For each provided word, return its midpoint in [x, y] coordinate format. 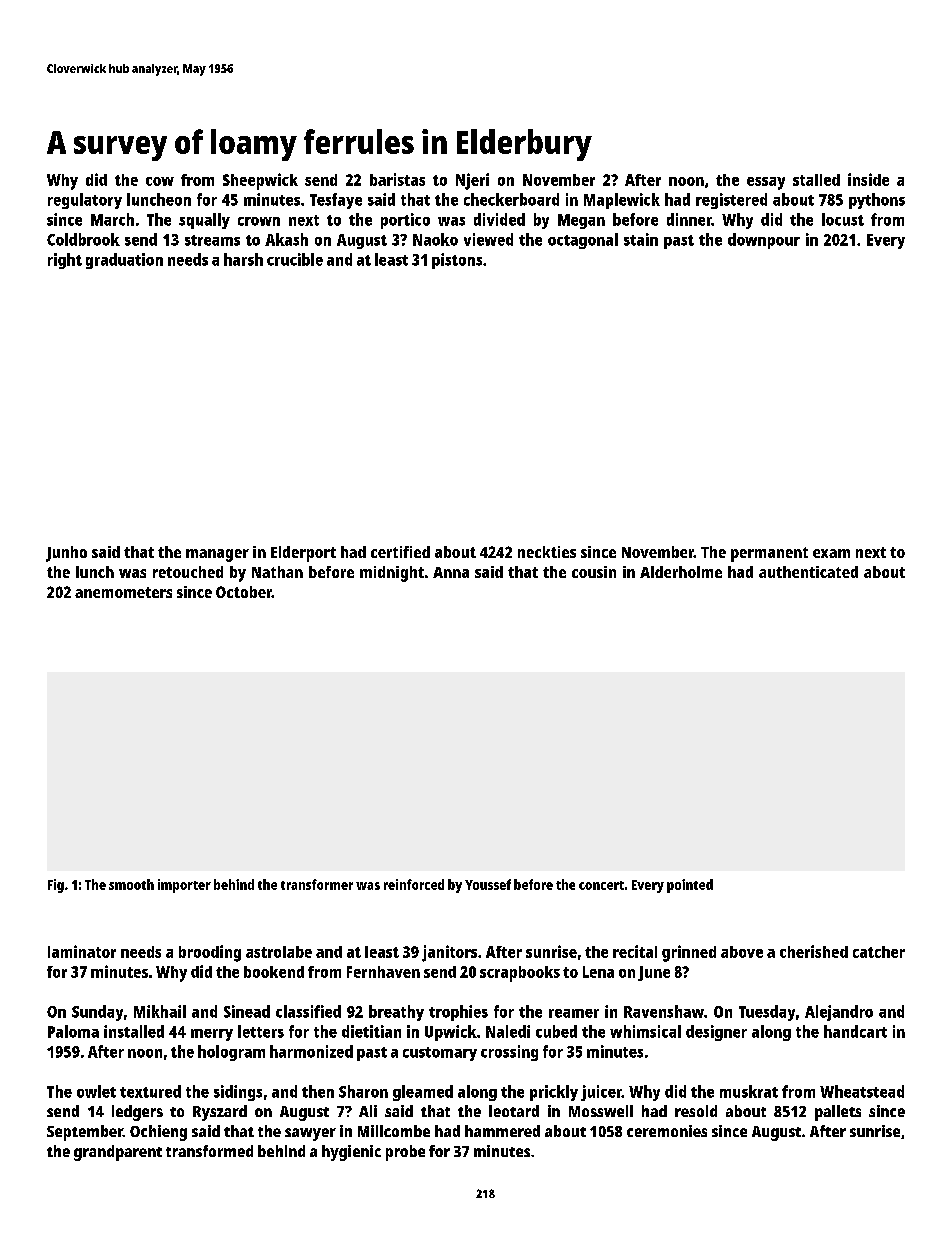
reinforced [414, 884]
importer [184, 886]
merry [212, 1035]
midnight [392, 574]
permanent [769, 554]
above [742, 952]
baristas [397, 179]
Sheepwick [260, 181]
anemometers [123, 592]
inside [868, 179]
